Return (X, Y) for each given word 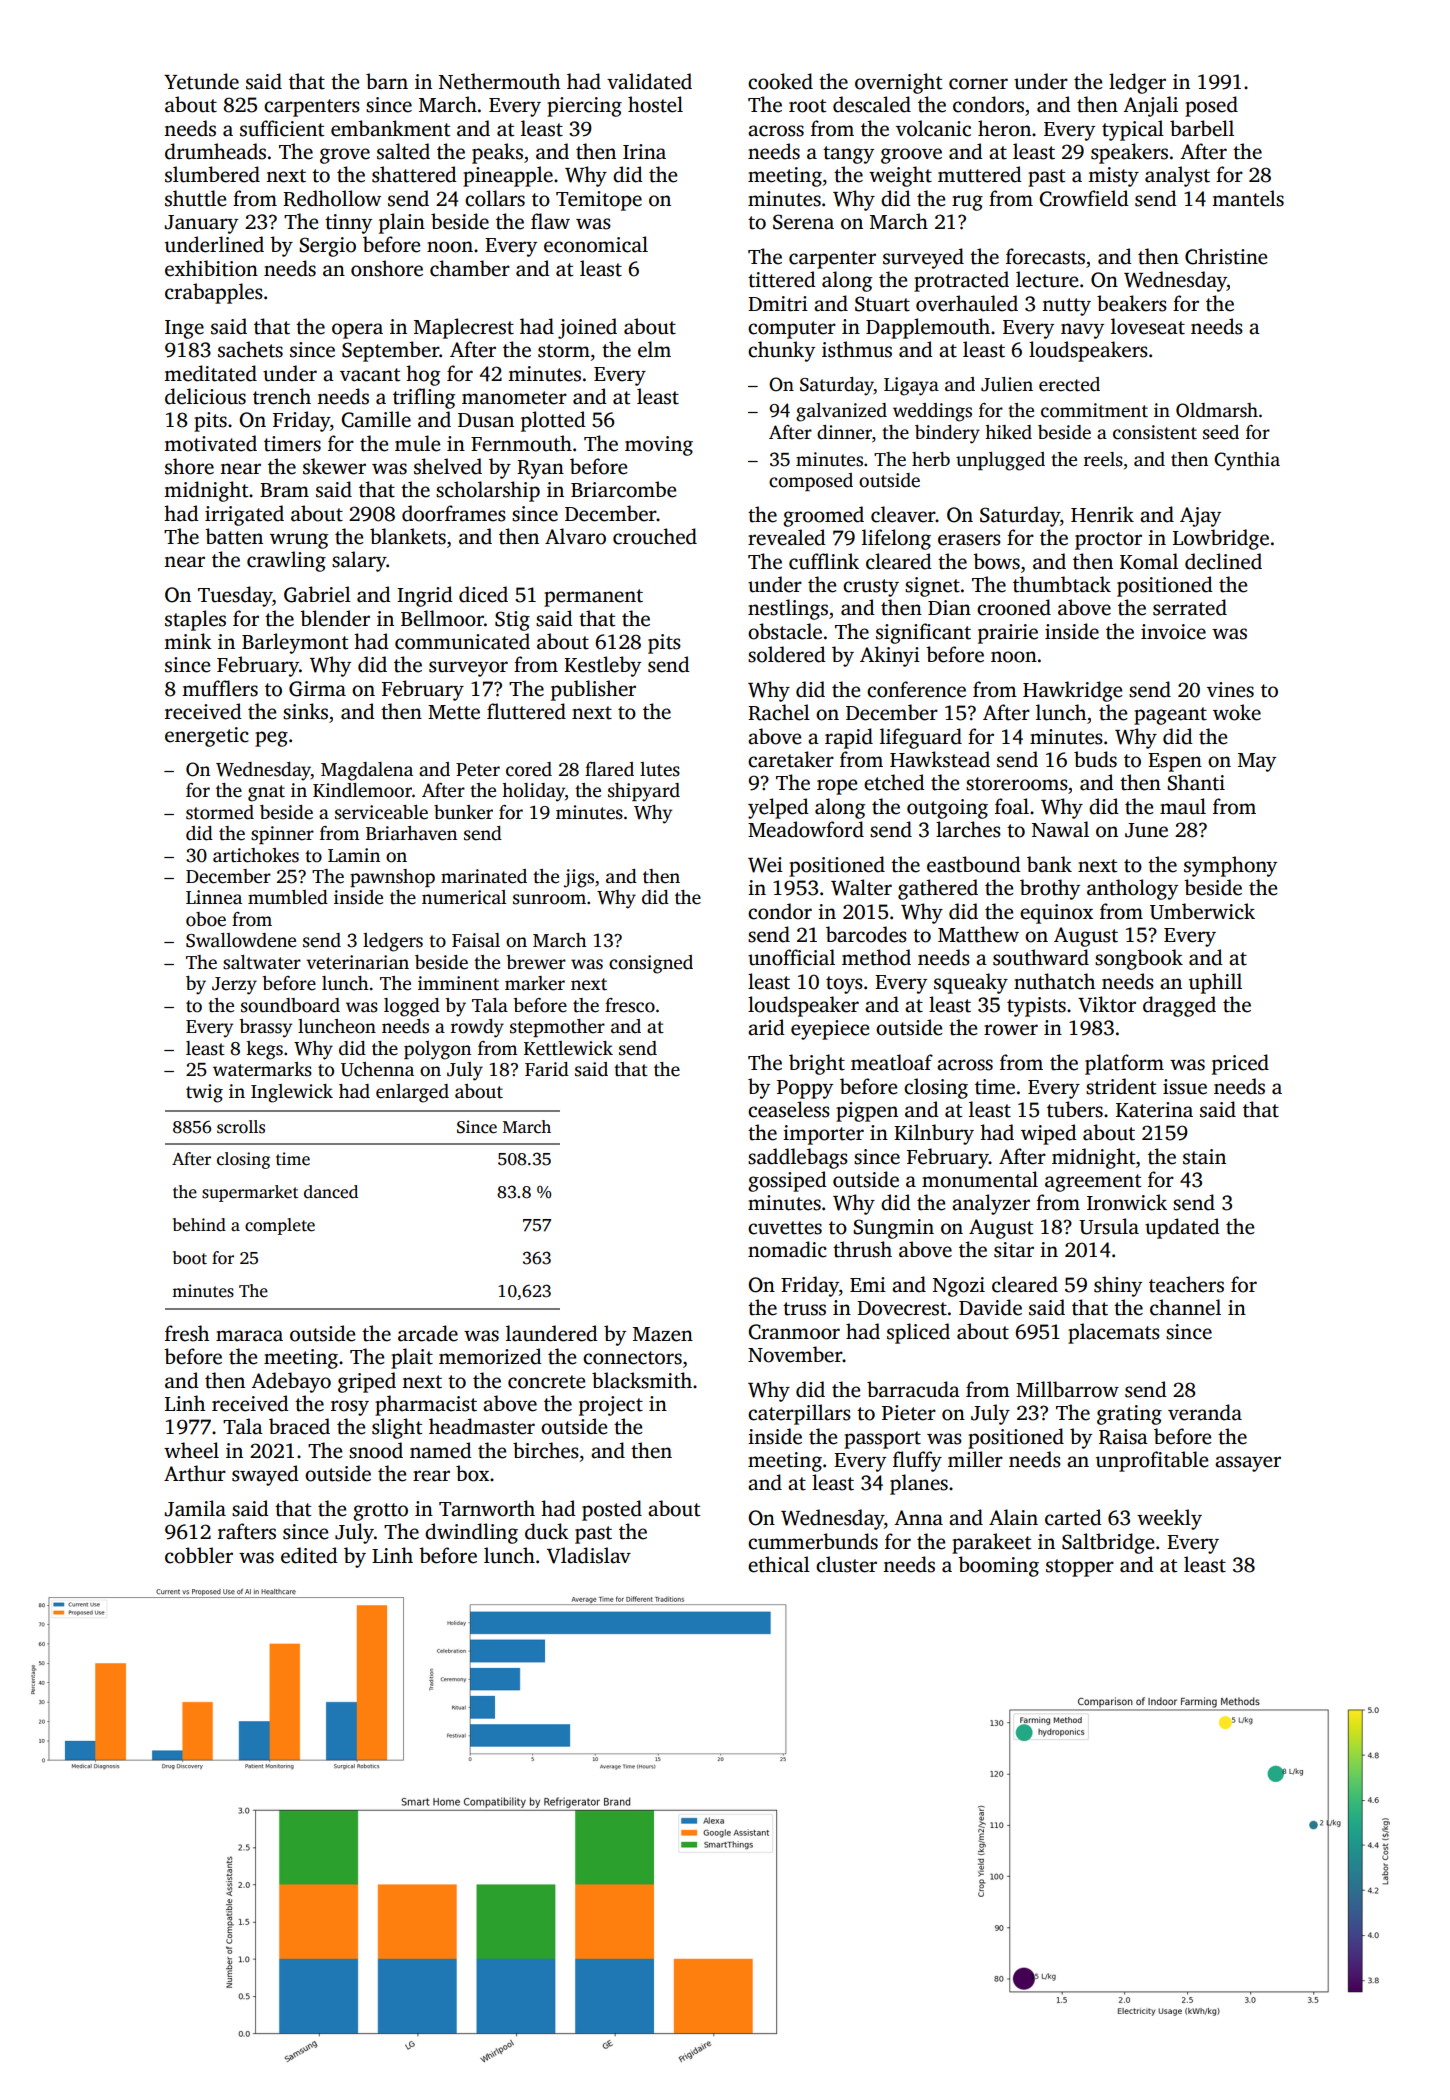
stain (1204, 1157)
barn (387, 81)
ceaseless (789, 1109)
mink (188, 641)
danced (331, 1192)
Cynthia (1247, 461)
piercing (584, 107)
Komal (1149, 561)
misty (1113, 177)
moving (659, 446)
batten (234, 536)
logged (412, 1007)
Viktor (1107, 1004)
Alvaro (575, 536)
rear (431, 1476)
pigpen (867, 1112)
